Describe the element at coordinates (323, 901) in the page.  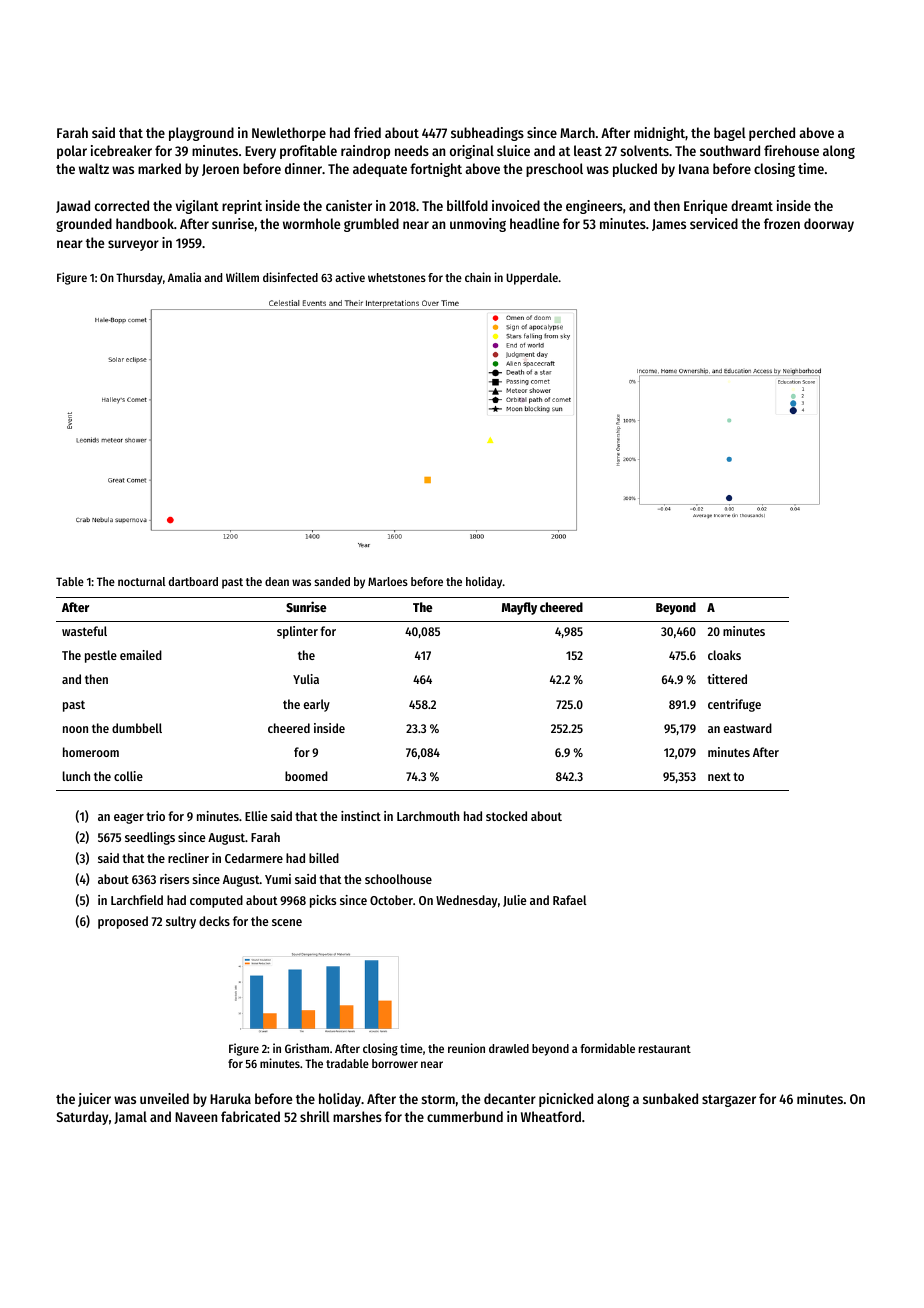
I see `picks` at that location.
